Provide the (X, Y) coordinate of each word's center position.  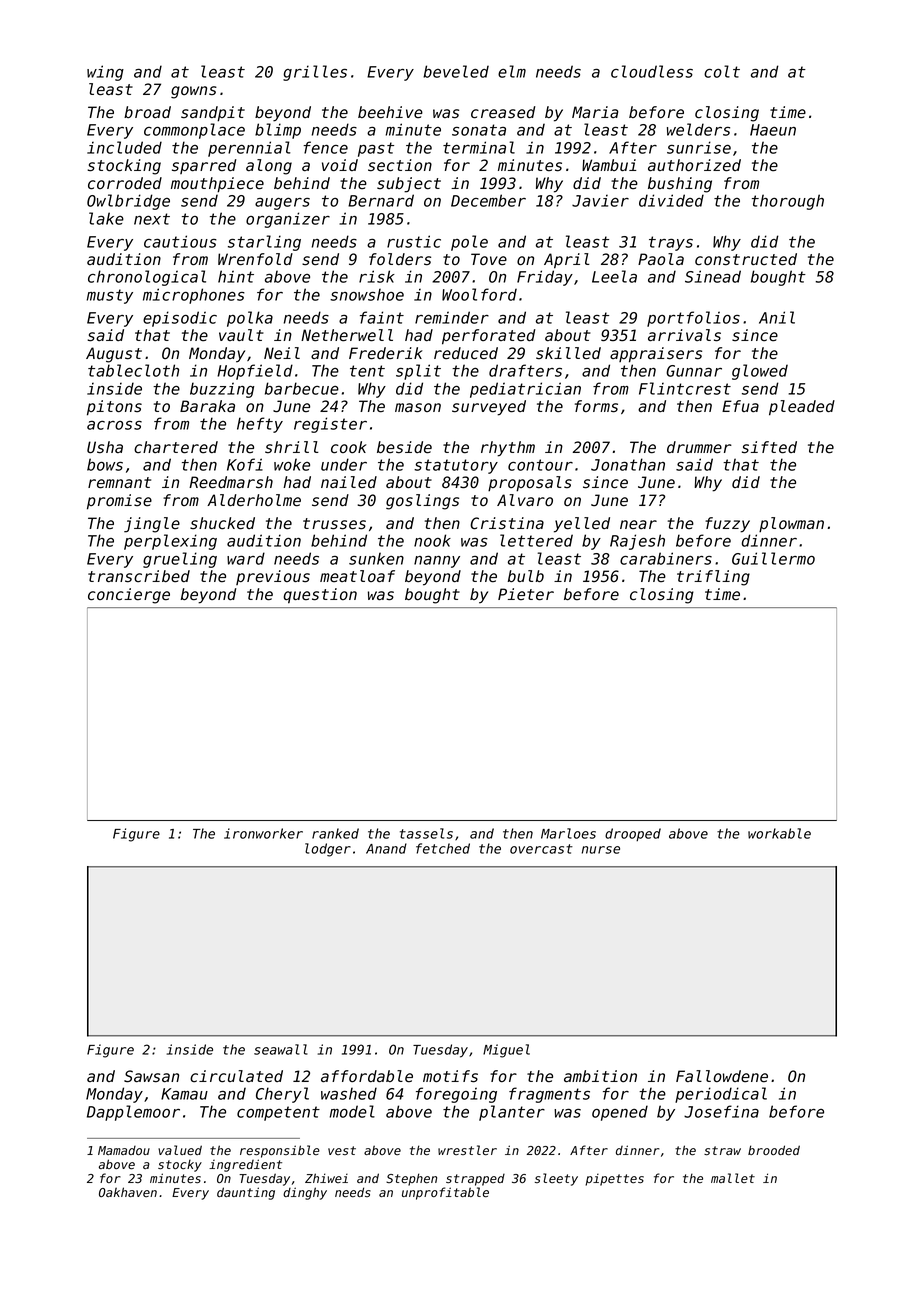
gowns (194, 92)
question (320, 596)
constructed (746, 259)
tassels (426, 833)
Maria (595, 112)
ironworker (263, 833)
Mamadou (124, 1150)
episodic (180, 319)
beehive (390, 112)
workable (779, 833)
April (567, 261)
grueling (180, 560)
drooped (633, 834)
